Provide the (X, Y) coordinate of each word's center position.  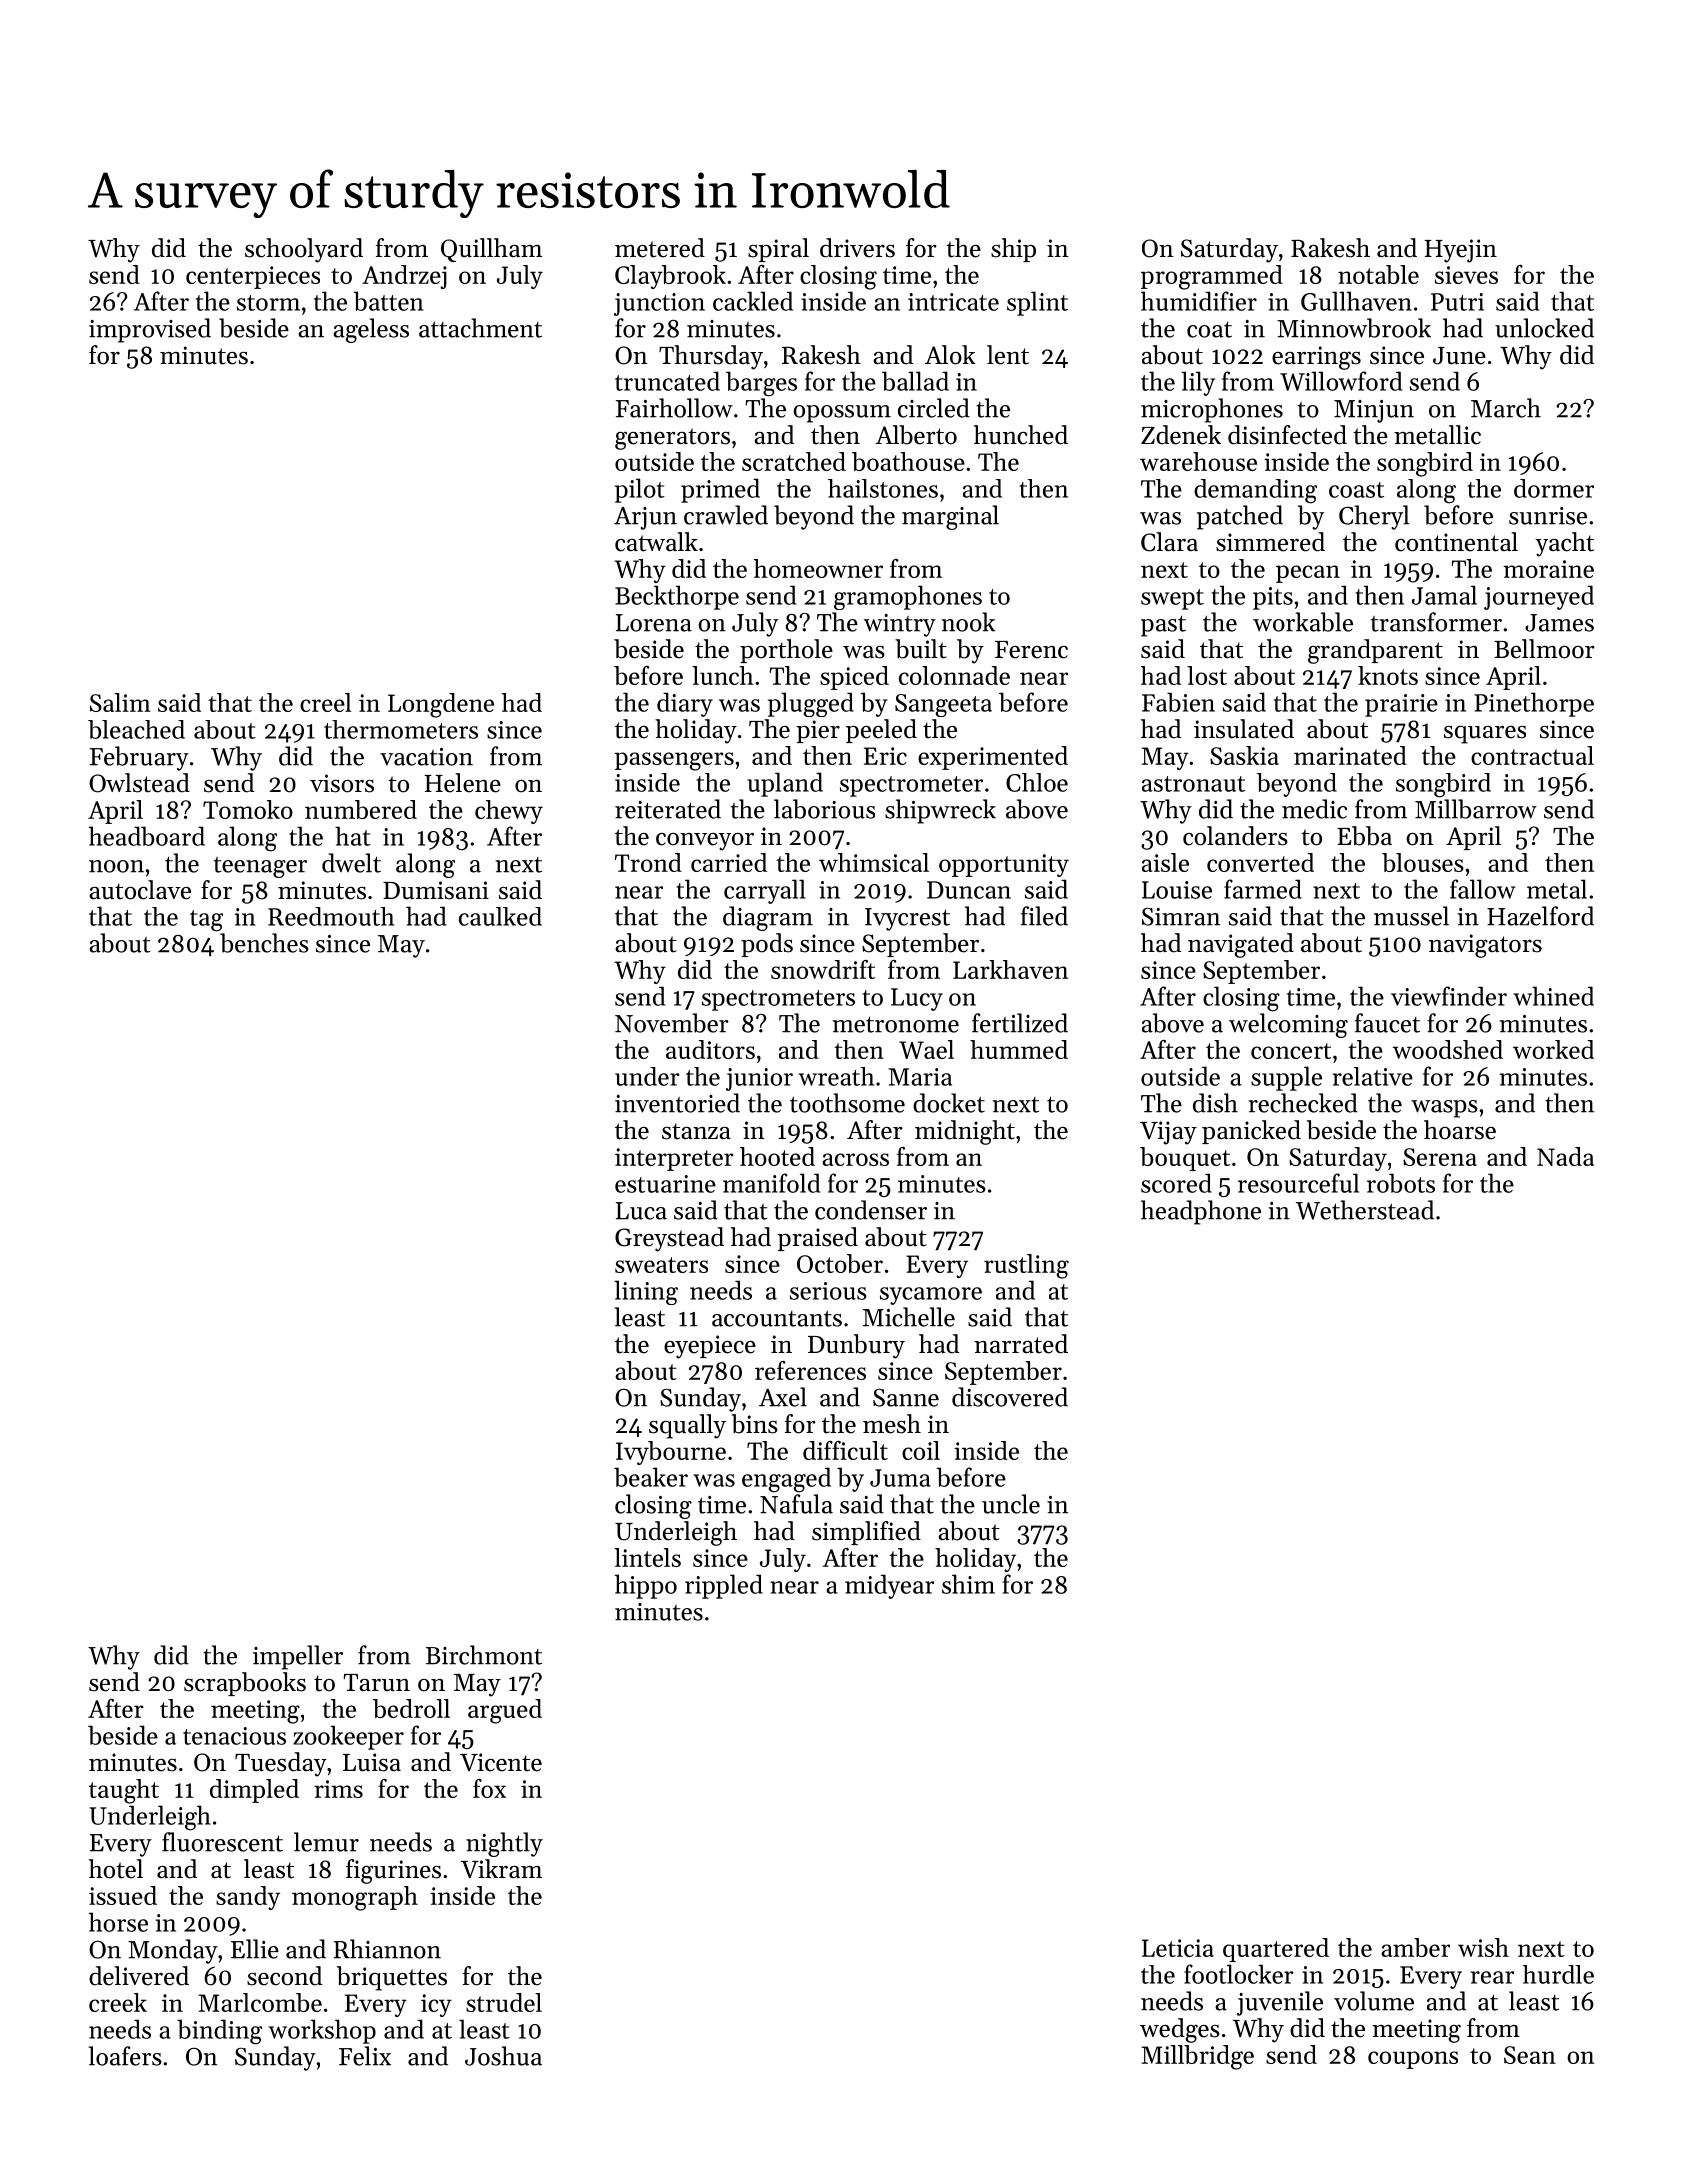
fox (489, 1788)
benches (264, 943)
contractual (1532, 755)
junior (759, 1079)
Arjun (645, 518)
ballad (915, 381)
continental (1456, 542)
